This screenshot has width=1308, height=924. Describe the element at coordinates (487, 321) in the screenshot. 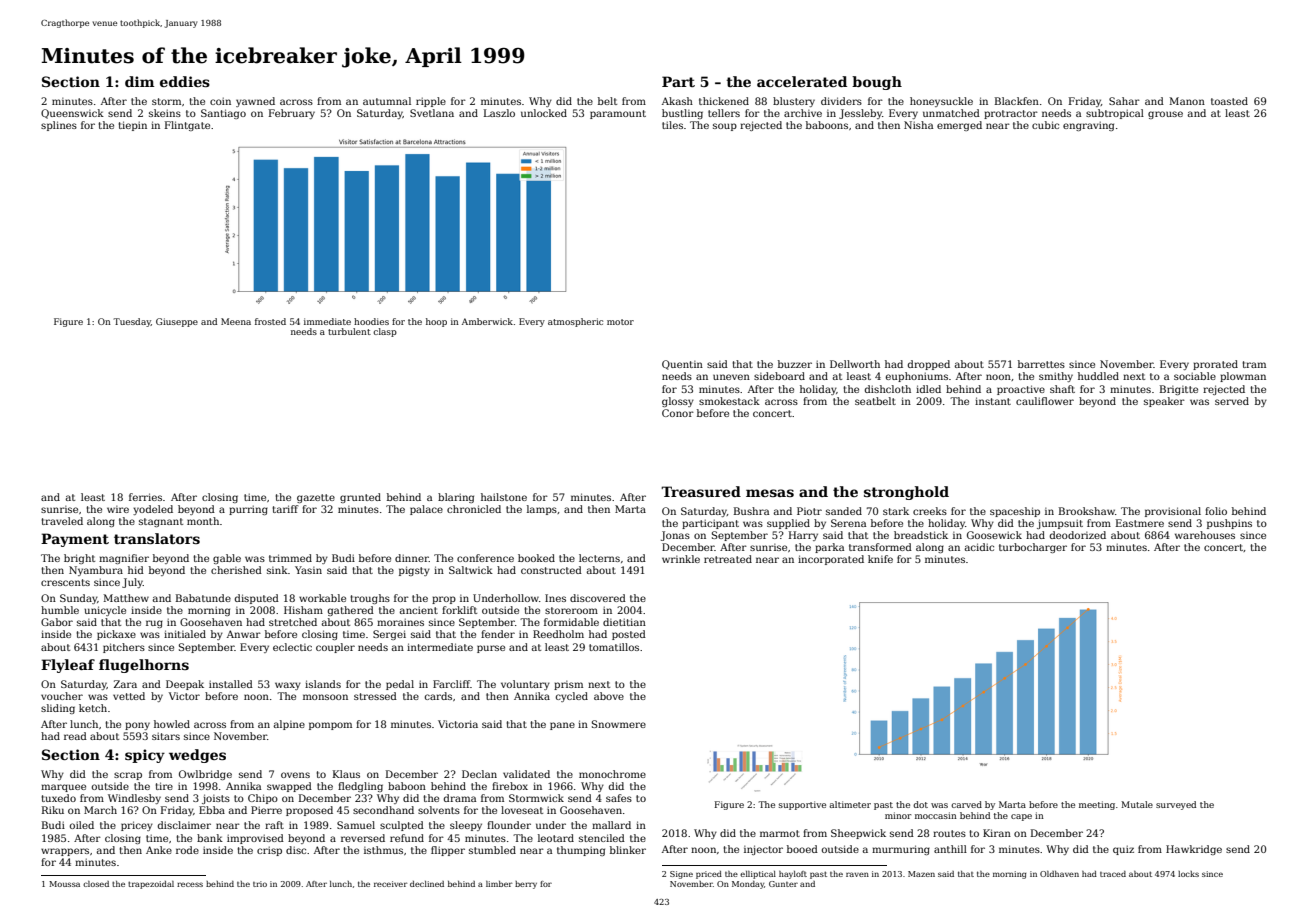

I see `Amberwick` at that location.
